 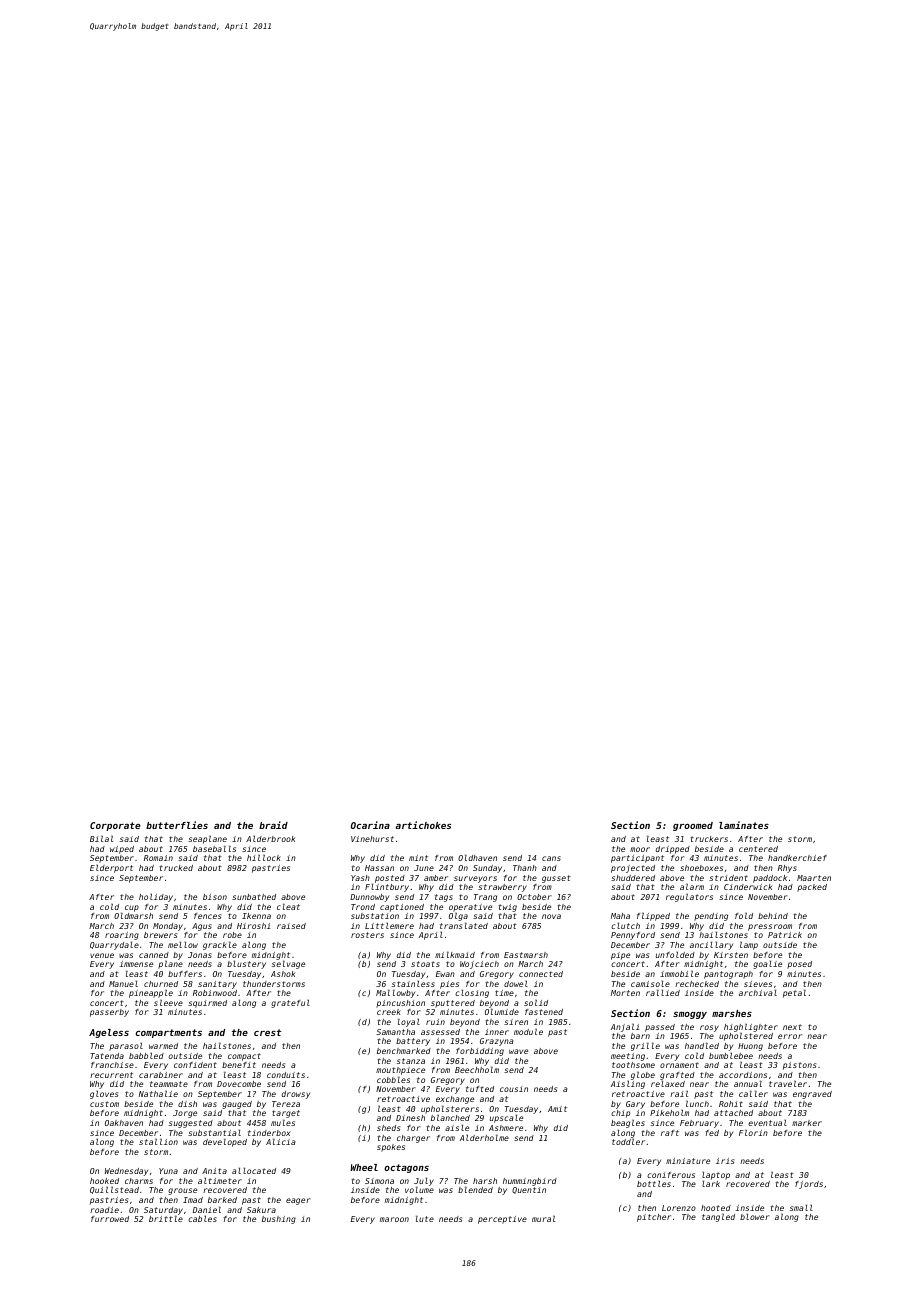 What do you see at coordinates (633, 936) in the screenshot?
I see `Pennyford` at bounding box center [633, 936].
